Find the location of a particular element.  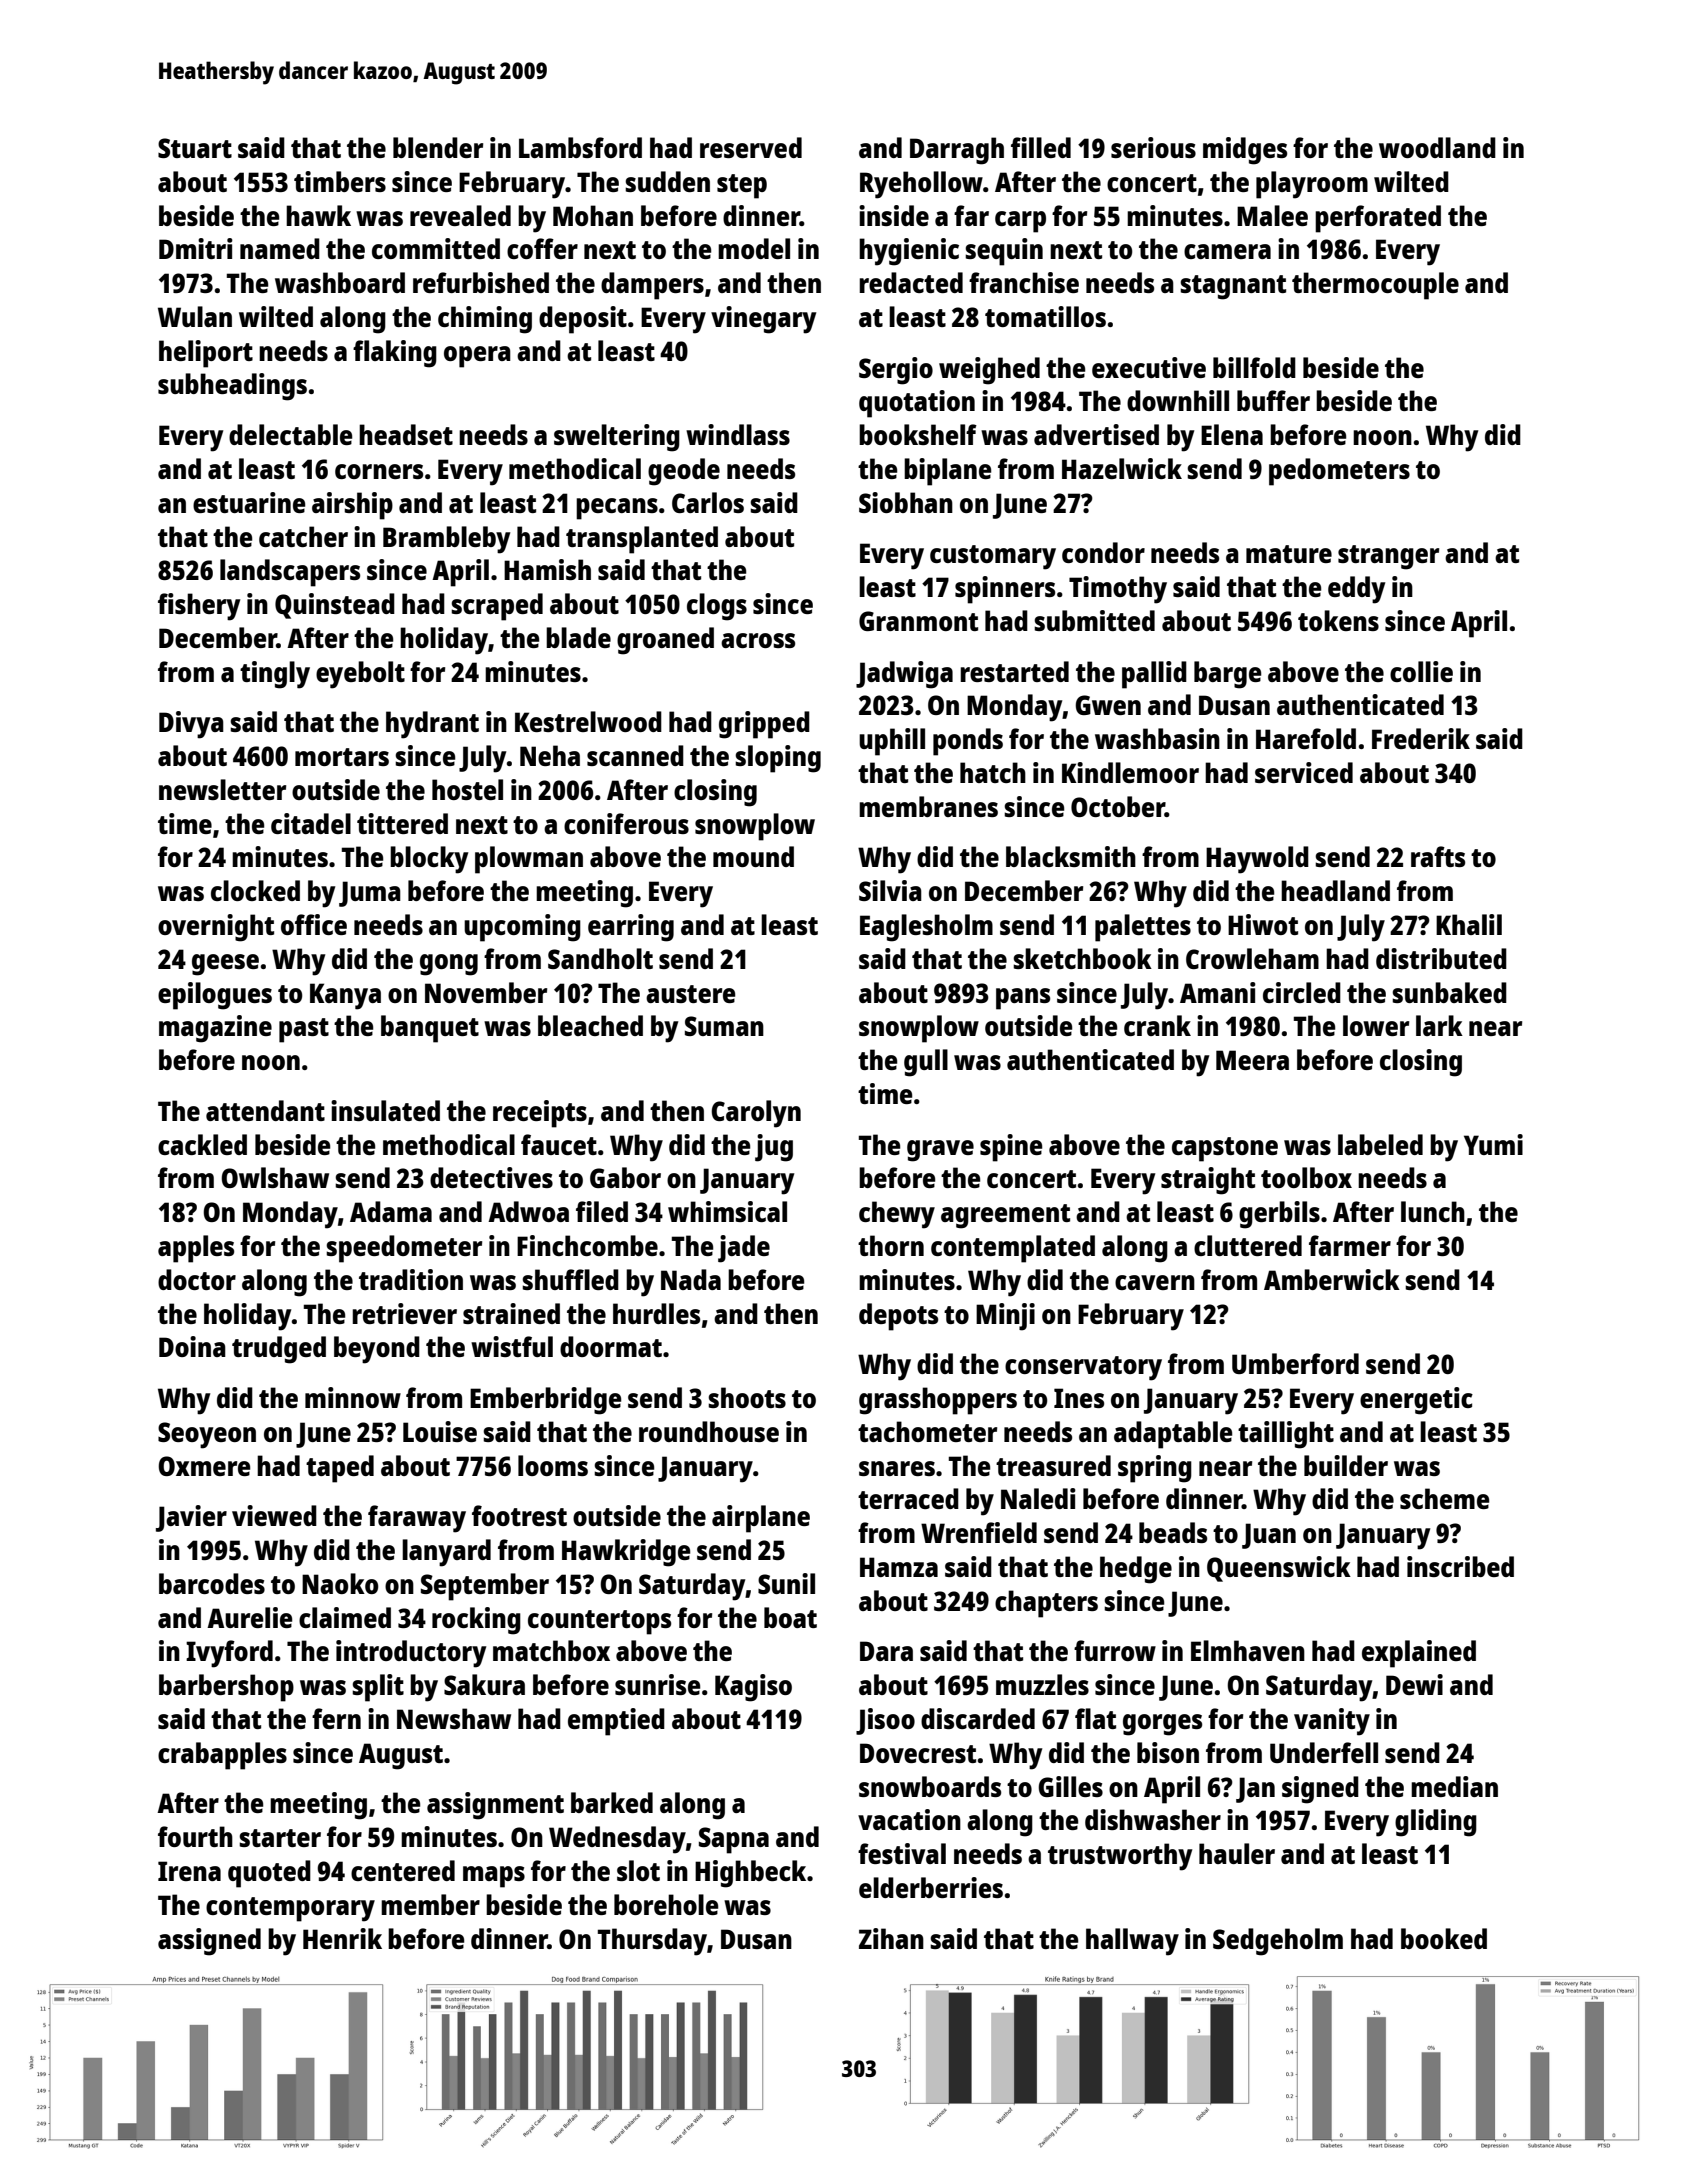

membranes is located at coordinates (928, 806).
